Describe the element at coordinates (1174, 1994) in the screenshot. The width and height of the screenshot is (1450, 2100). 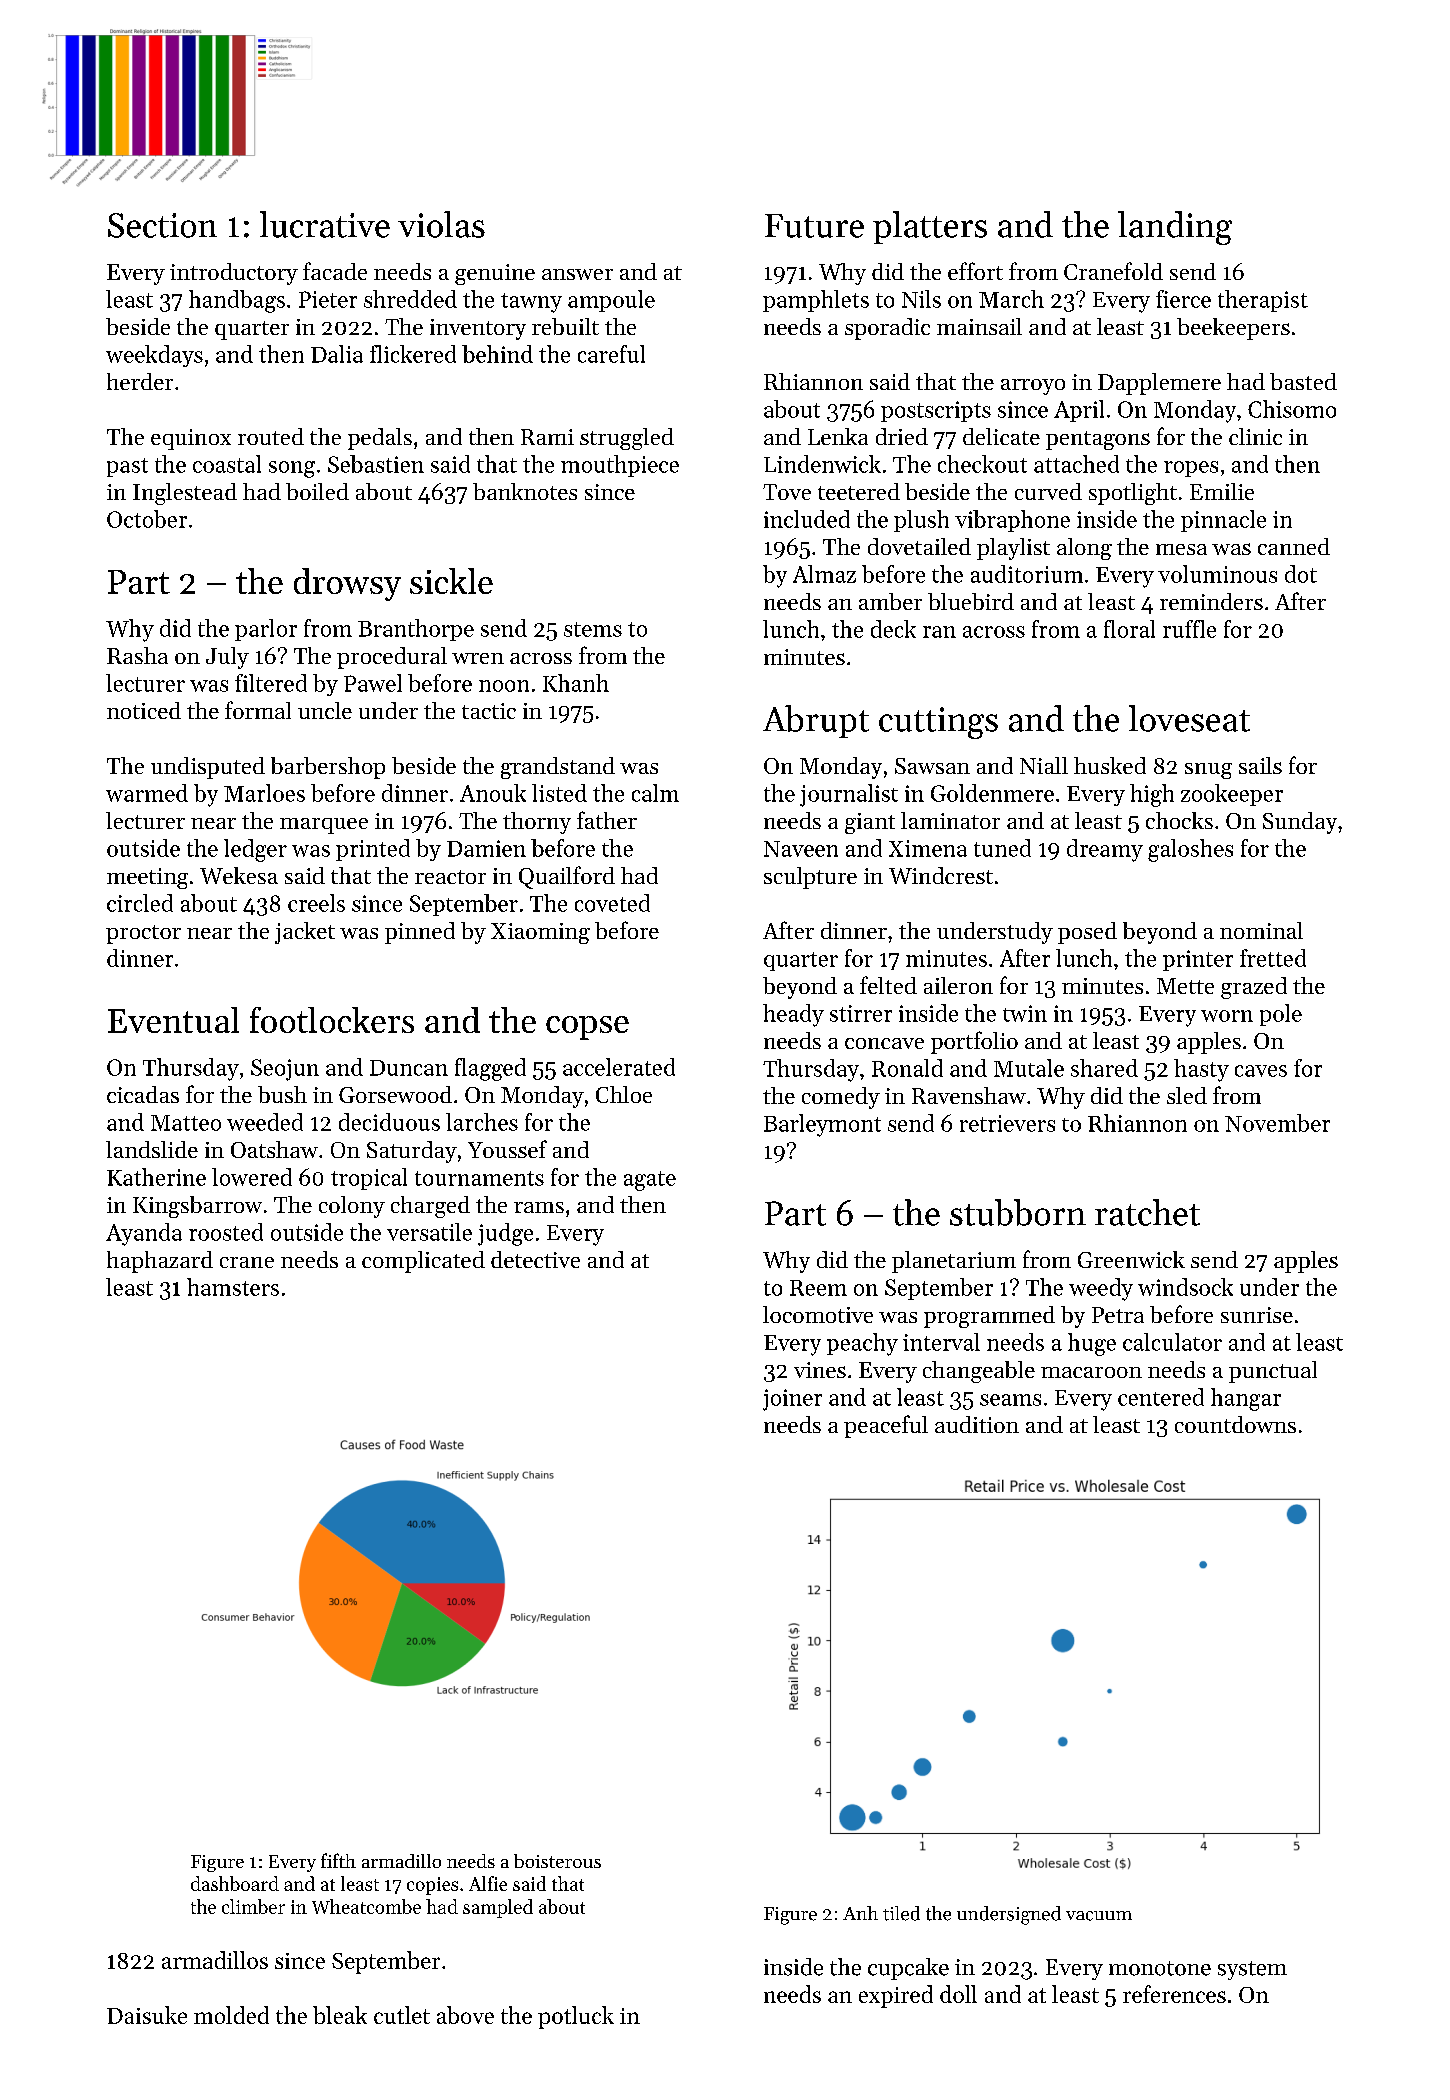
I see `references` at that location.
